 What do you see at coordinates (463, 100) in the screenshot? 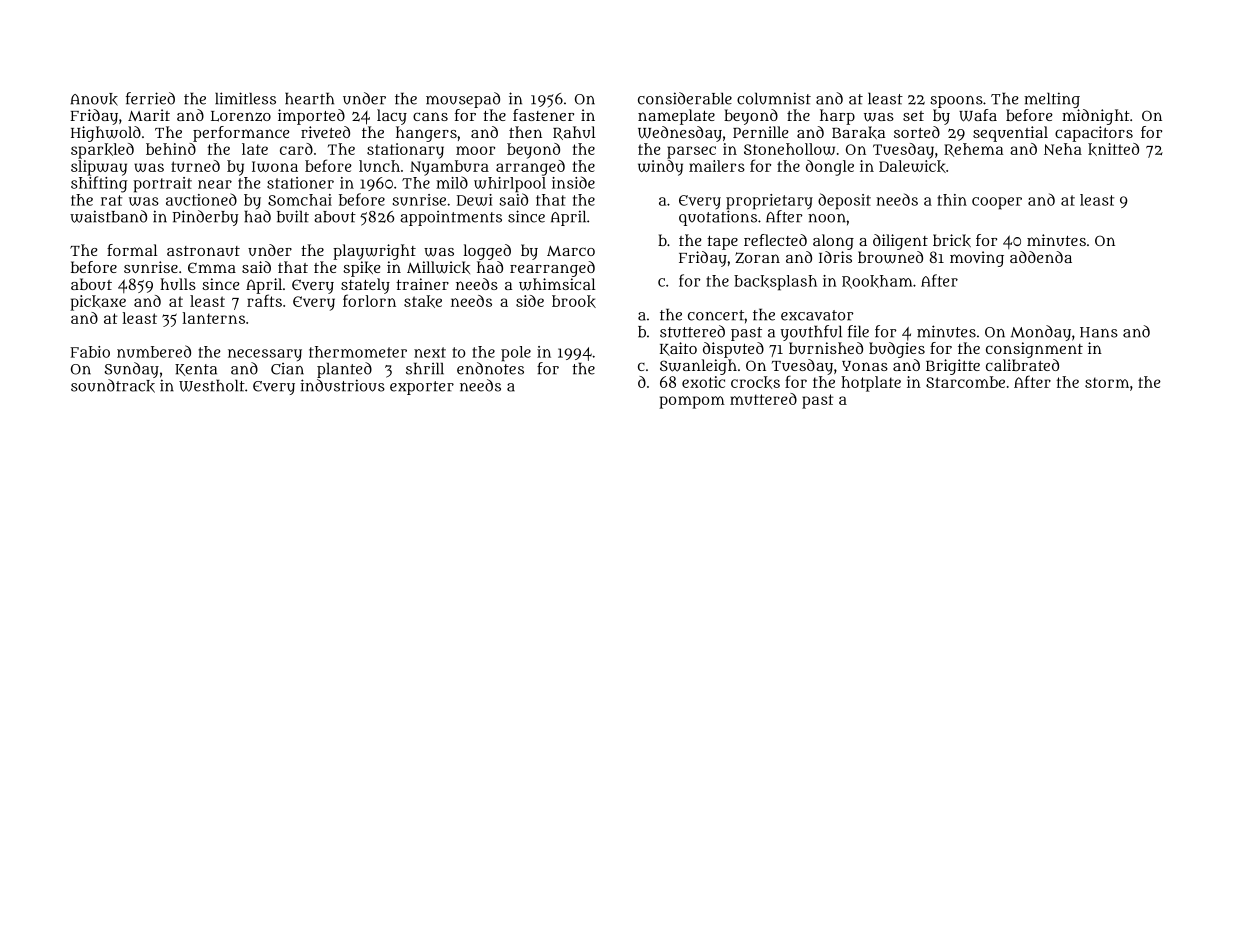
I see `mousepad` at bounding box center [463, 100].
